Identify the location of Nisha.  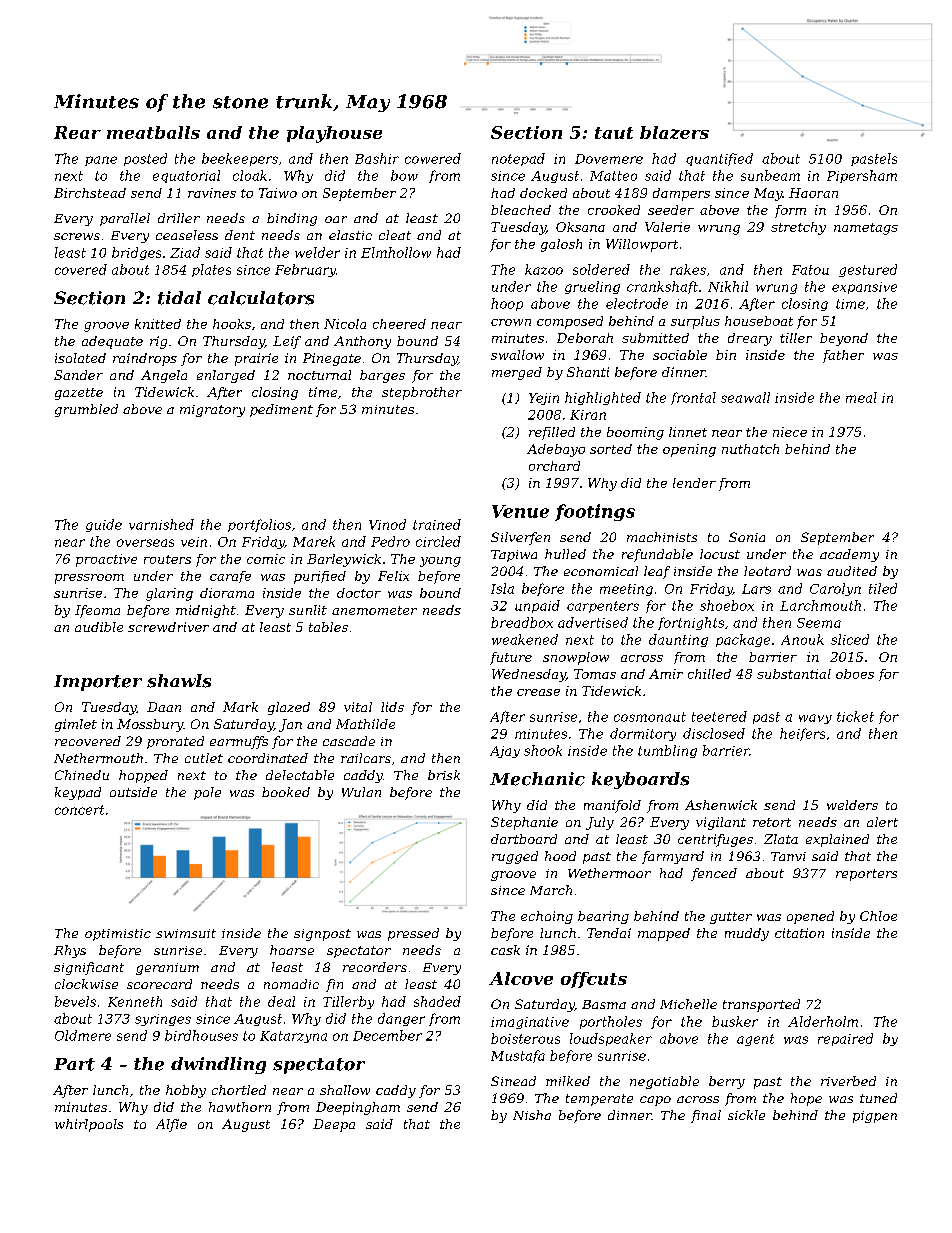
(532, 1115).
